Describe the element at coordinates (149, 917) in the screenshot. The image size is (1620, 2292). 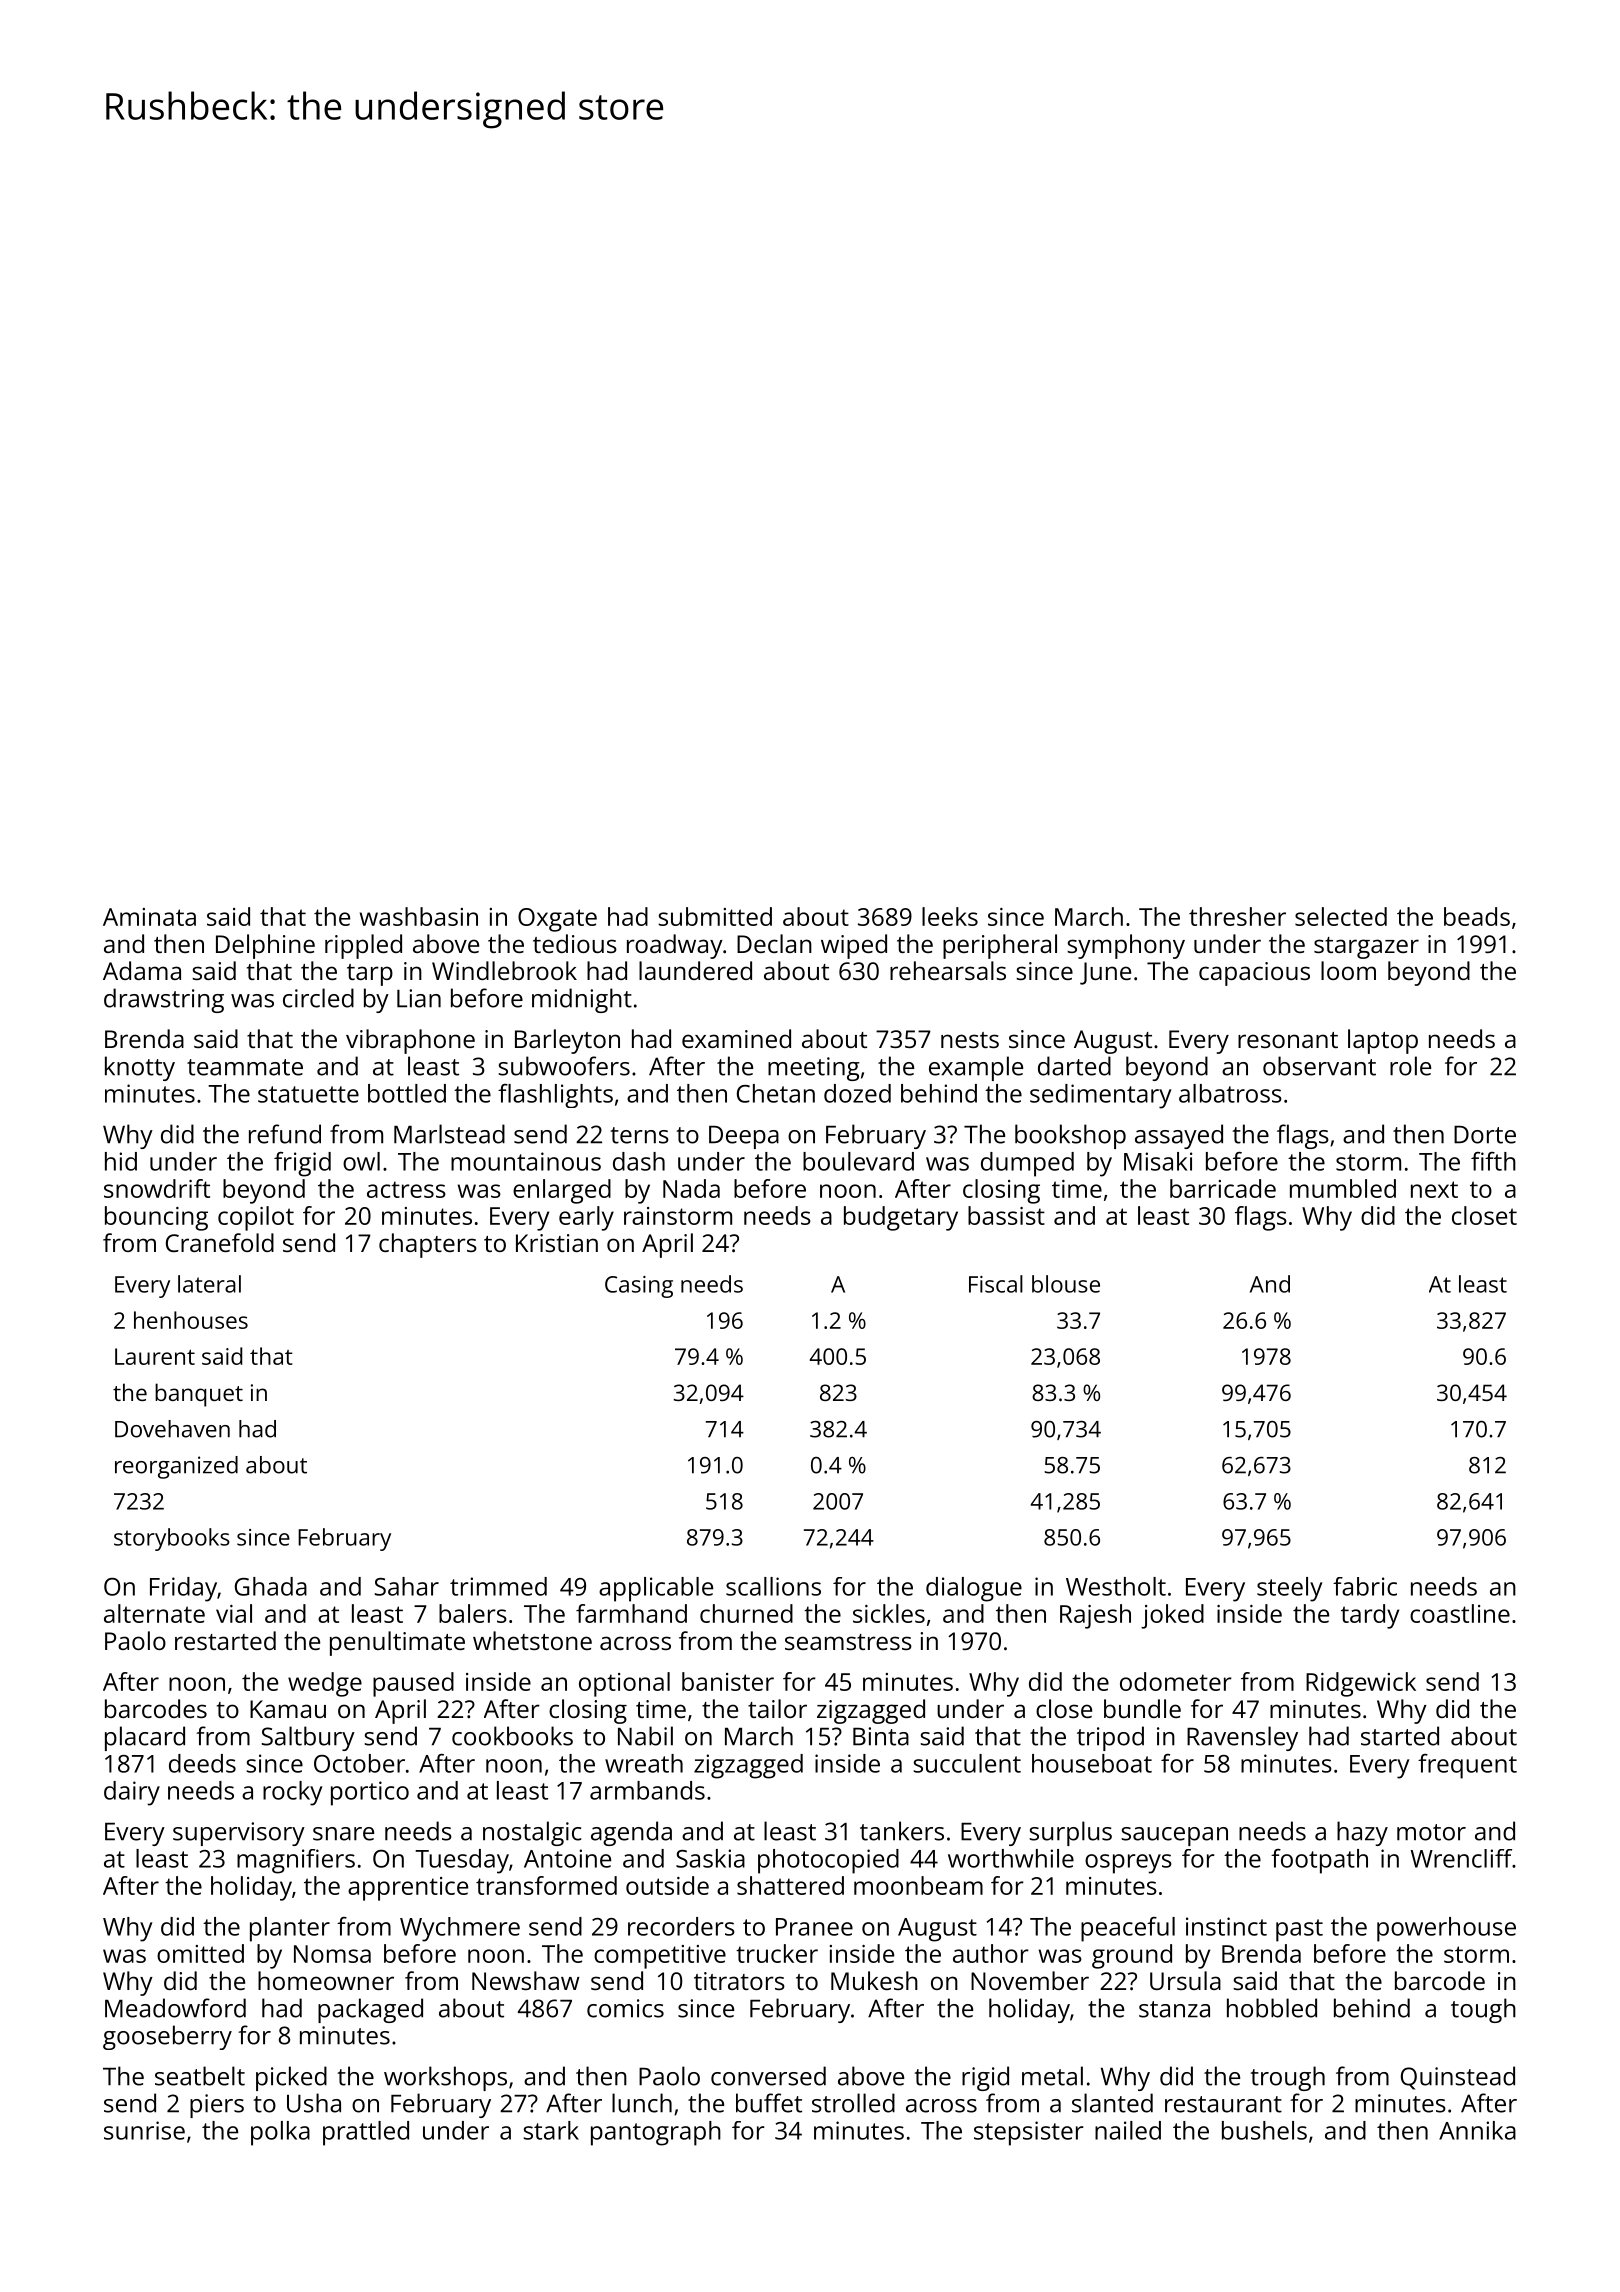
I see `Aminata` at that location.
